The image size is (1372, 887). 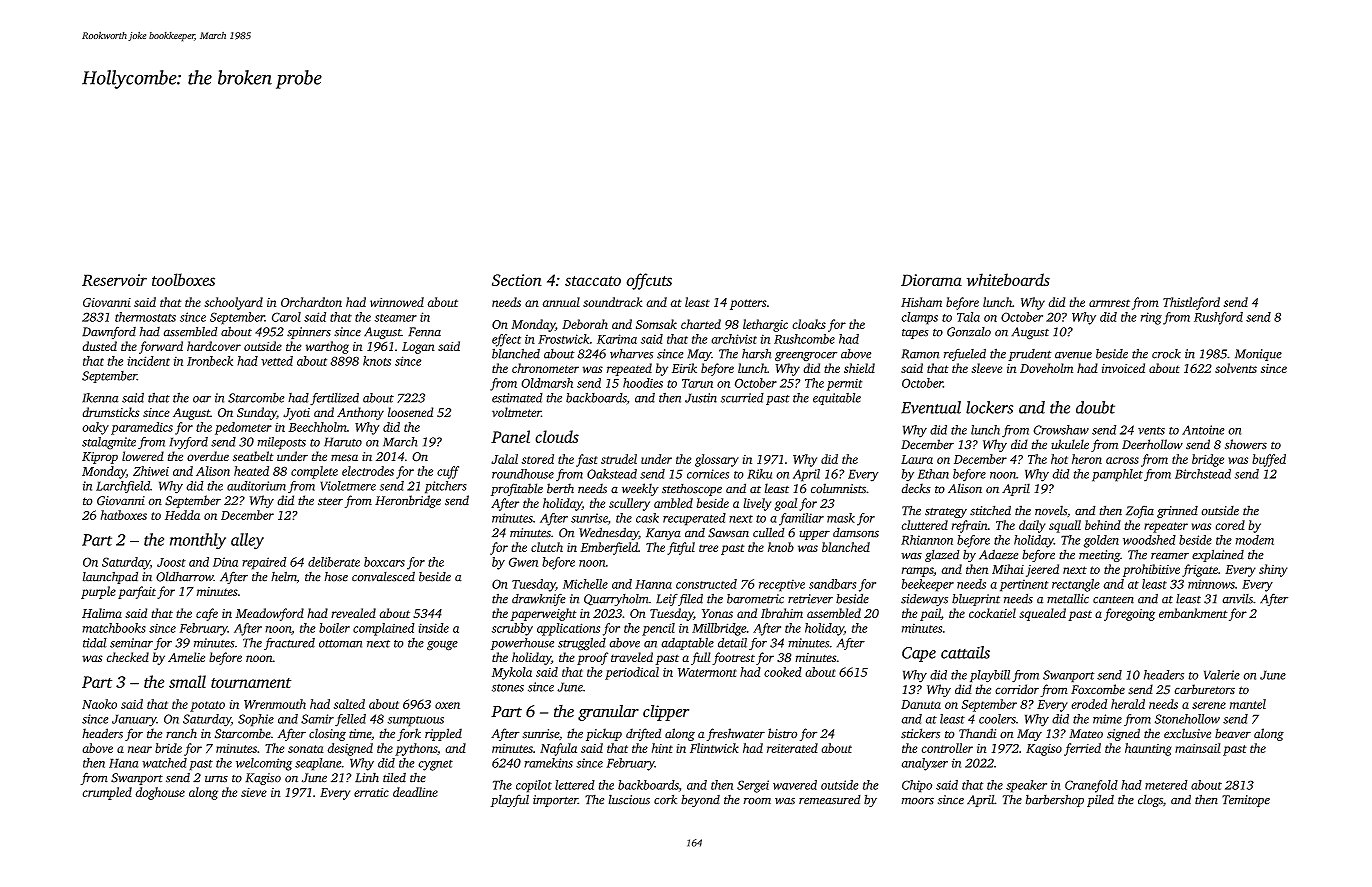 I want to click on Temitope, so click(x=1246, y=801).
